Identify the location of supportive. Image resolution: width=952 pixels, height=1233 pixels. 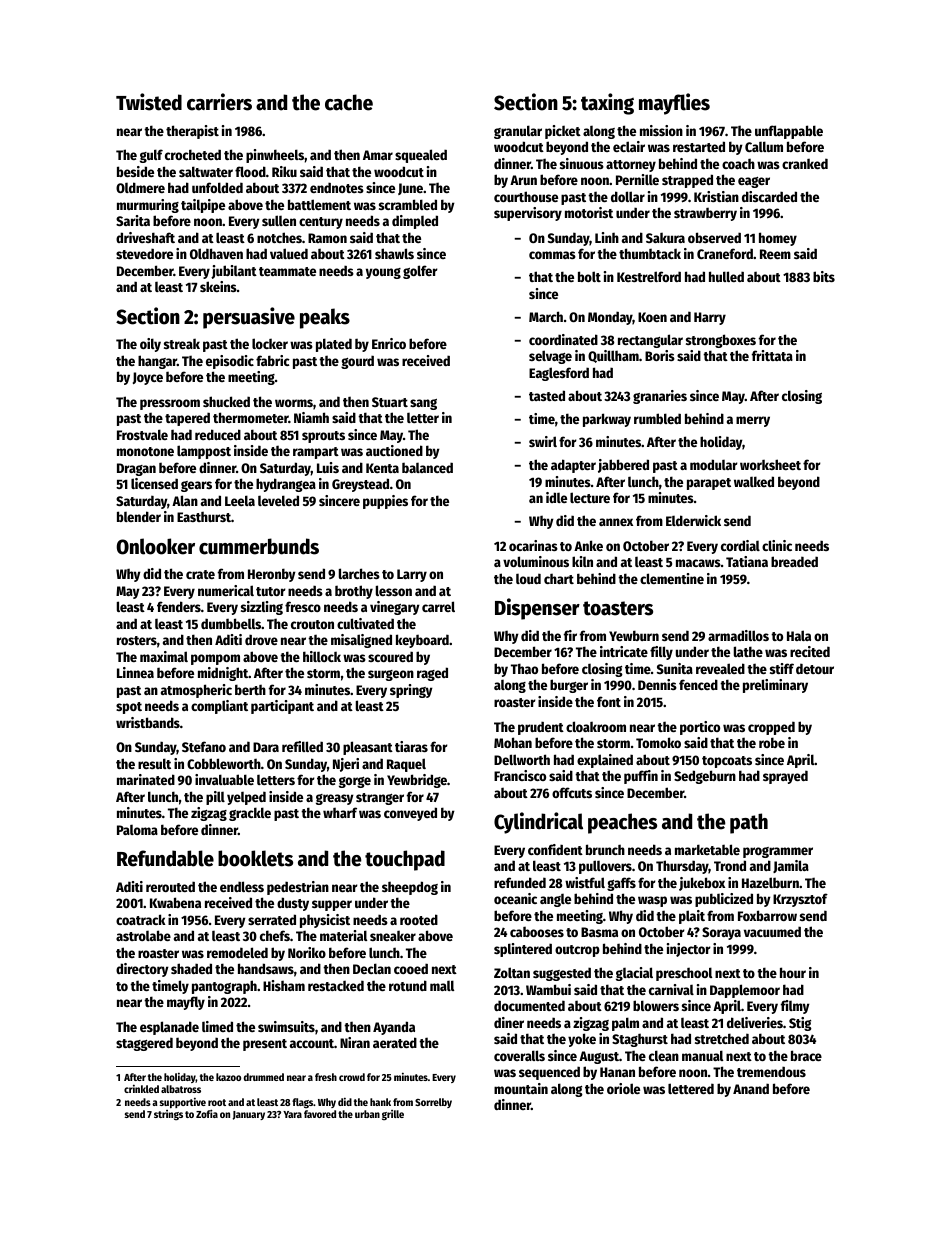
(183, 1103).
